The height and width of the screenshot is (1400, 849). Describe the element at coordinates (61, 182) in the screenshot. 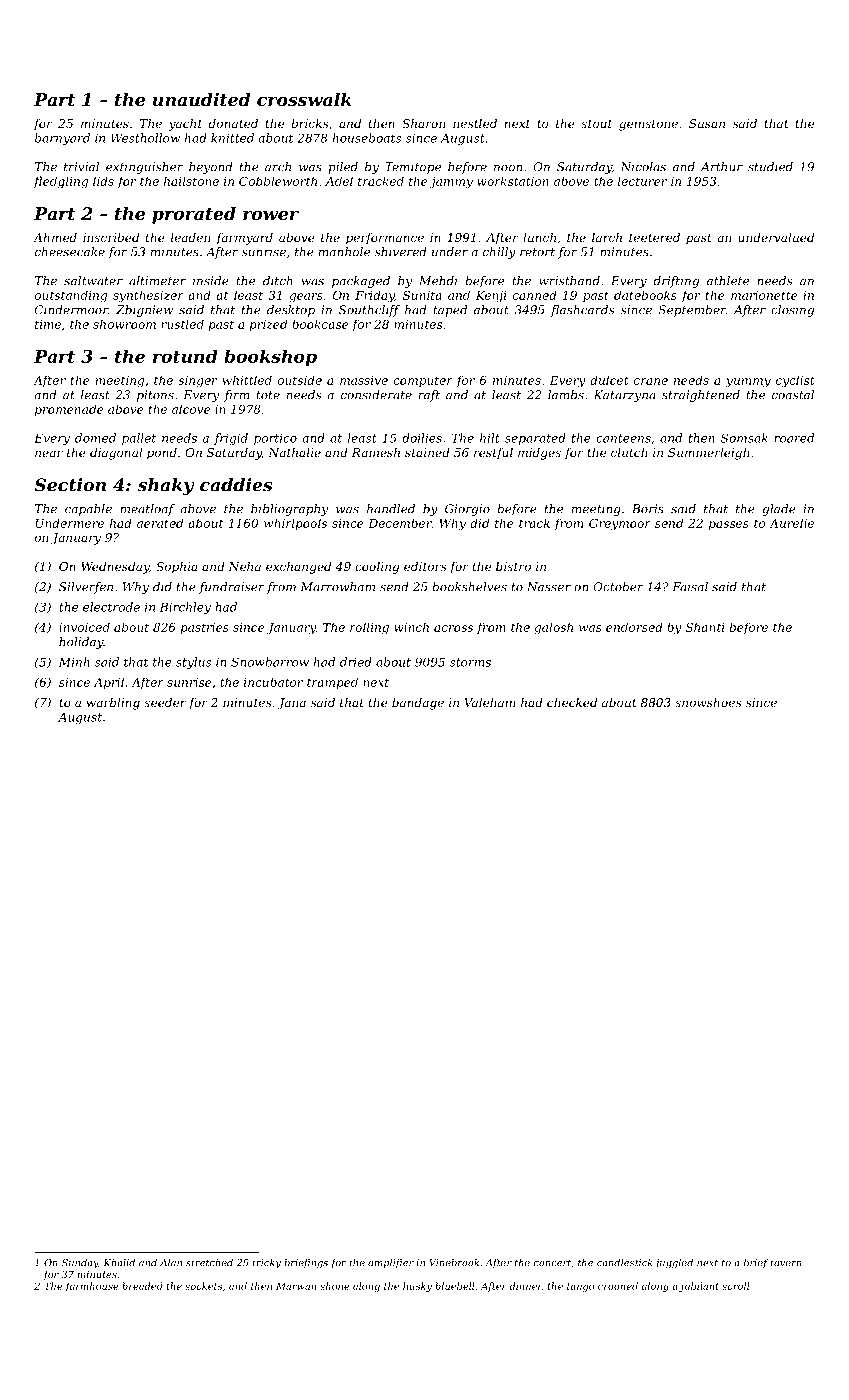

I see `fledgling` at that location.
